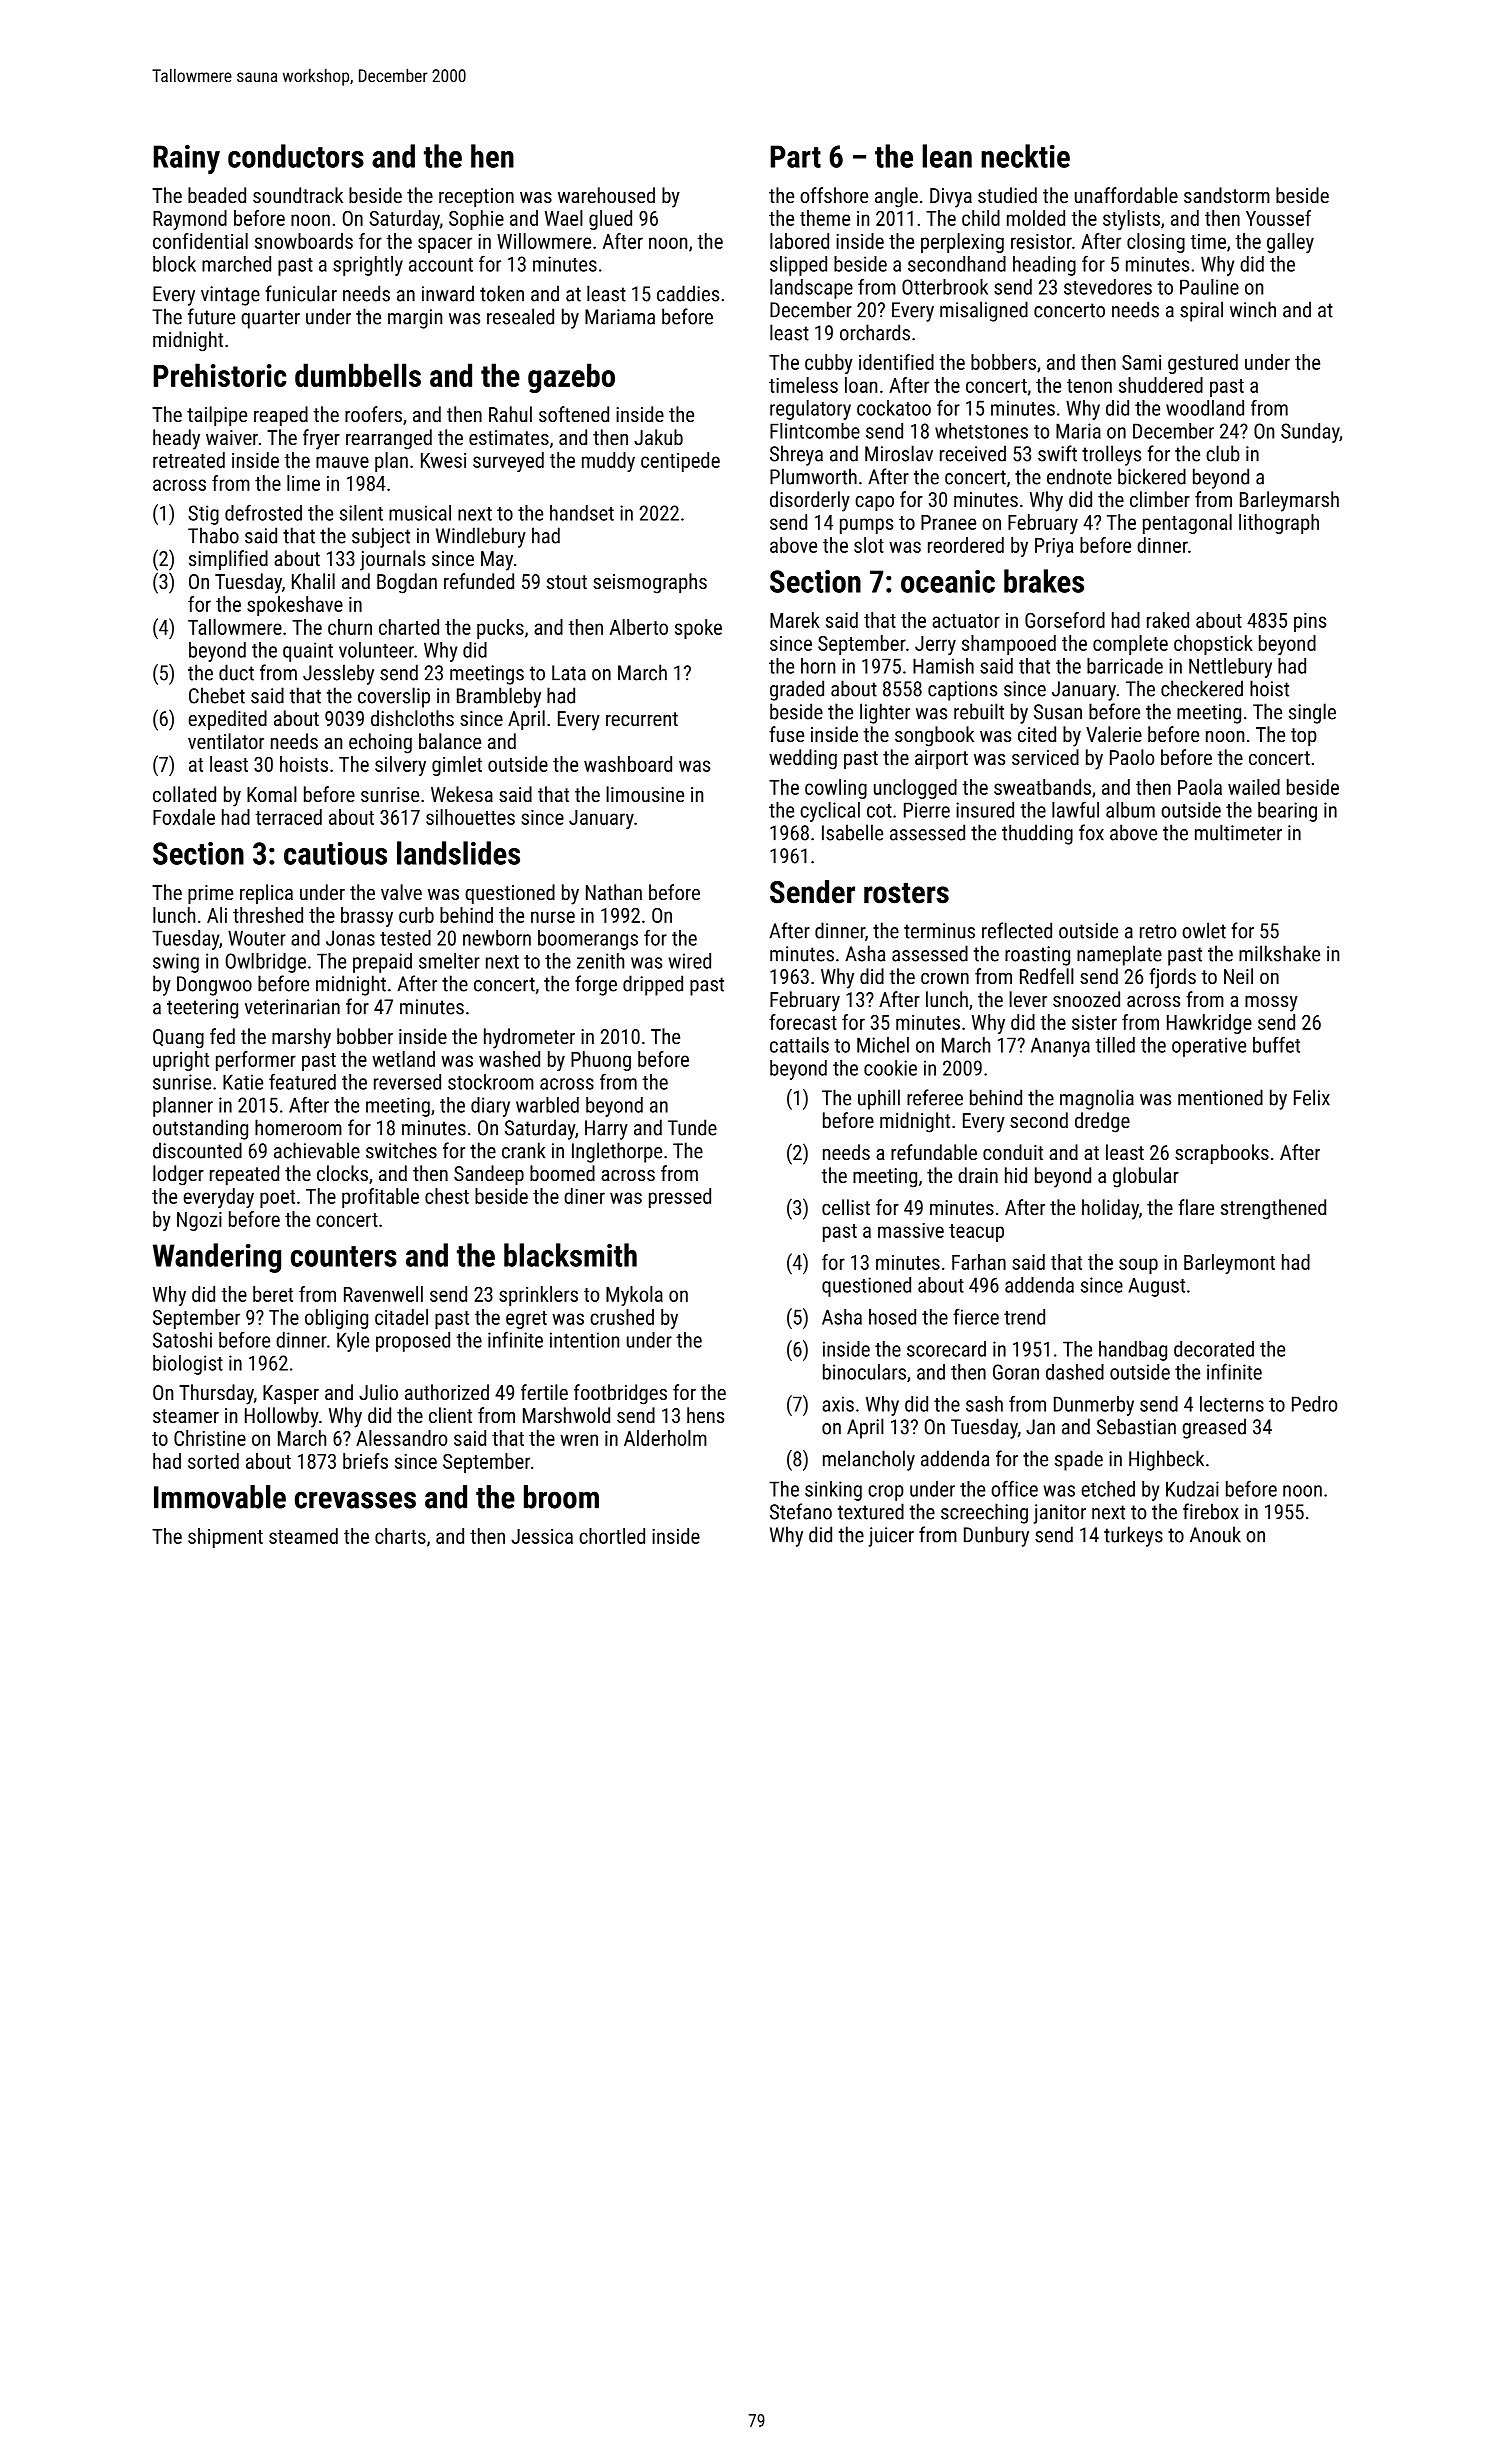 This screenshot has width=1496, height=2464. Describe the element at coordinates (680, 462) in the screenshot. I see `centipede` at that location.
